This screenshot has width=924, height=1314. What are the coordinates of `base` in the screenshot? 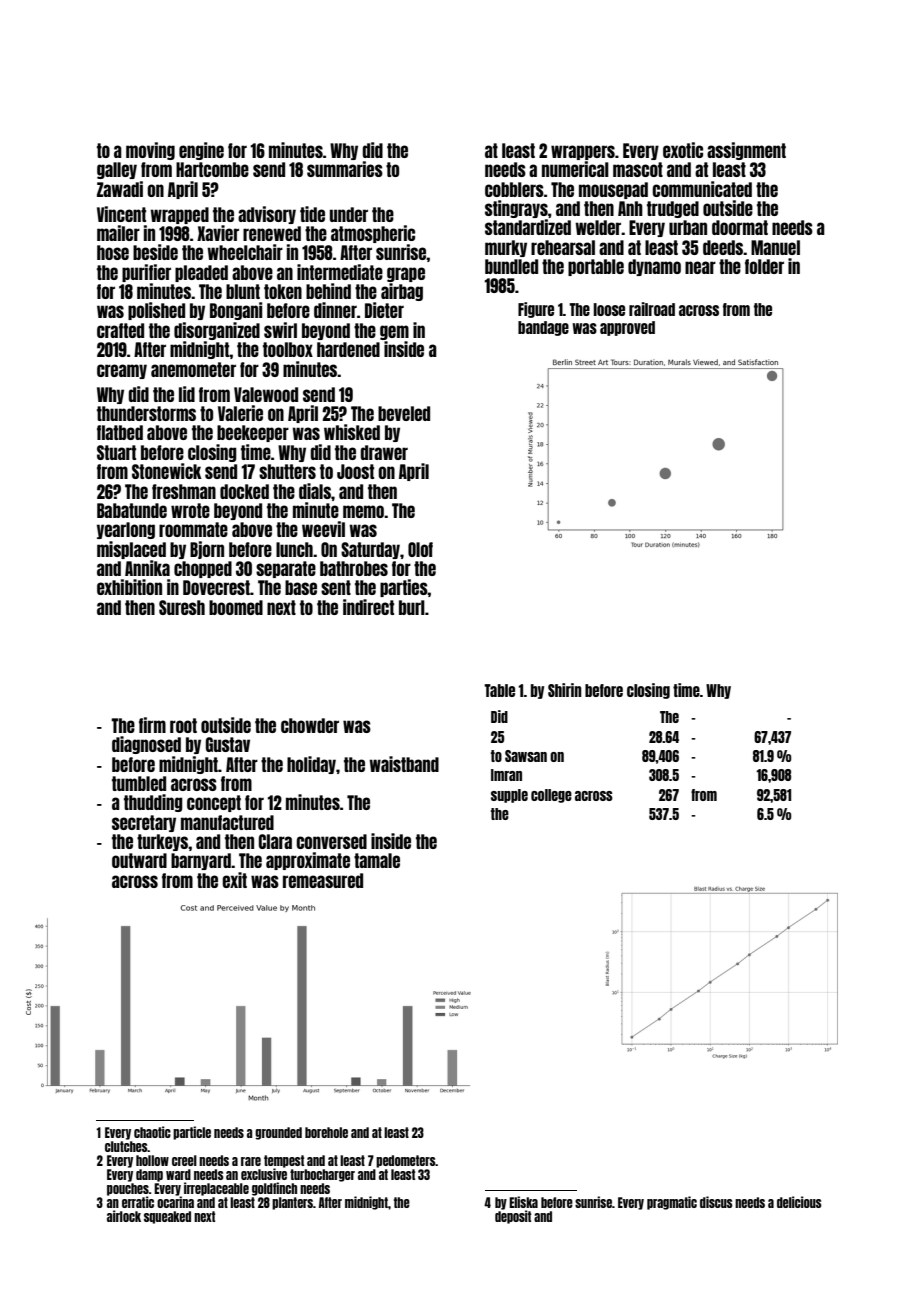 It's located at (301, 587).
